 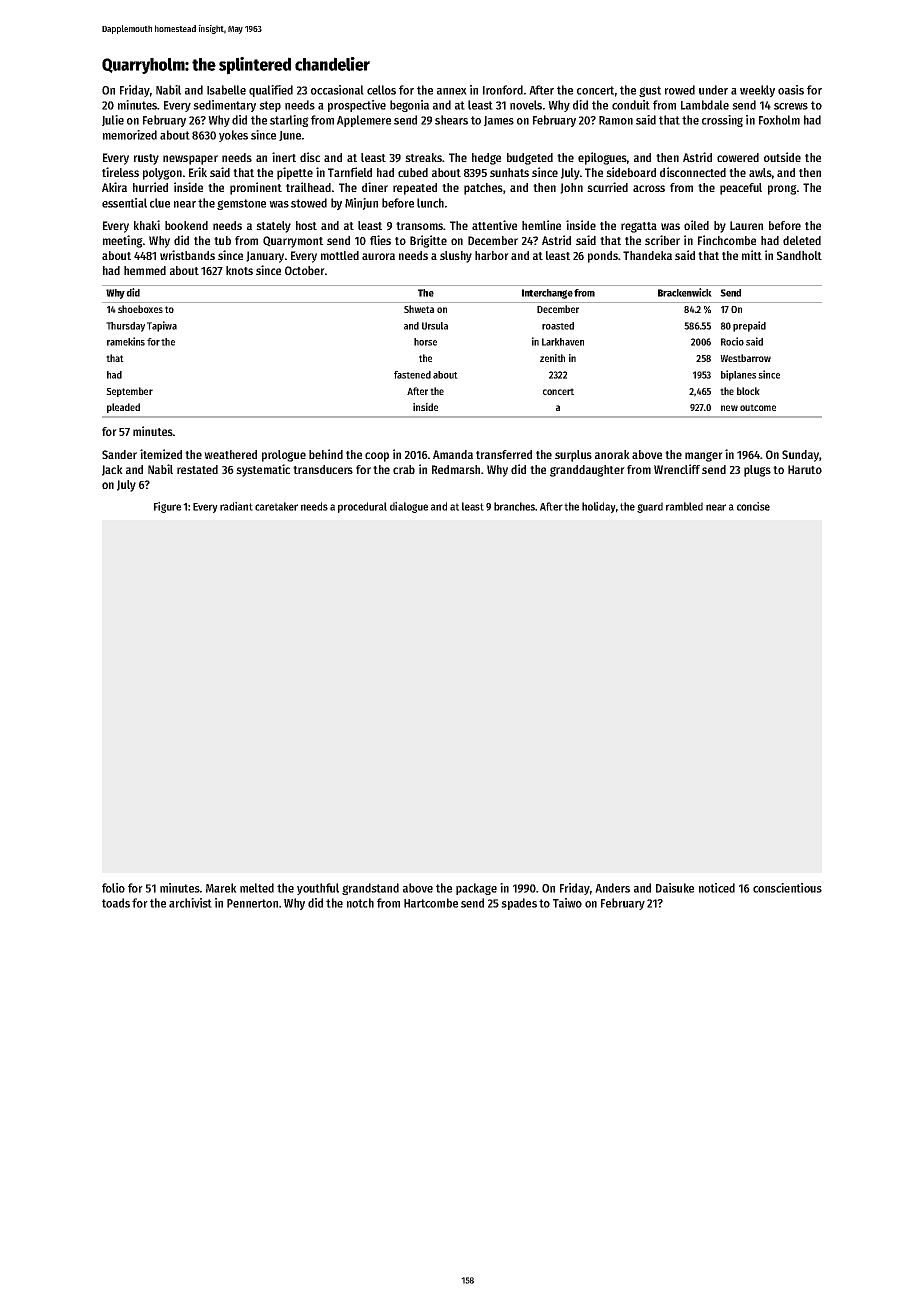 I want to click on Ironford, so click(x=503, y=90).
